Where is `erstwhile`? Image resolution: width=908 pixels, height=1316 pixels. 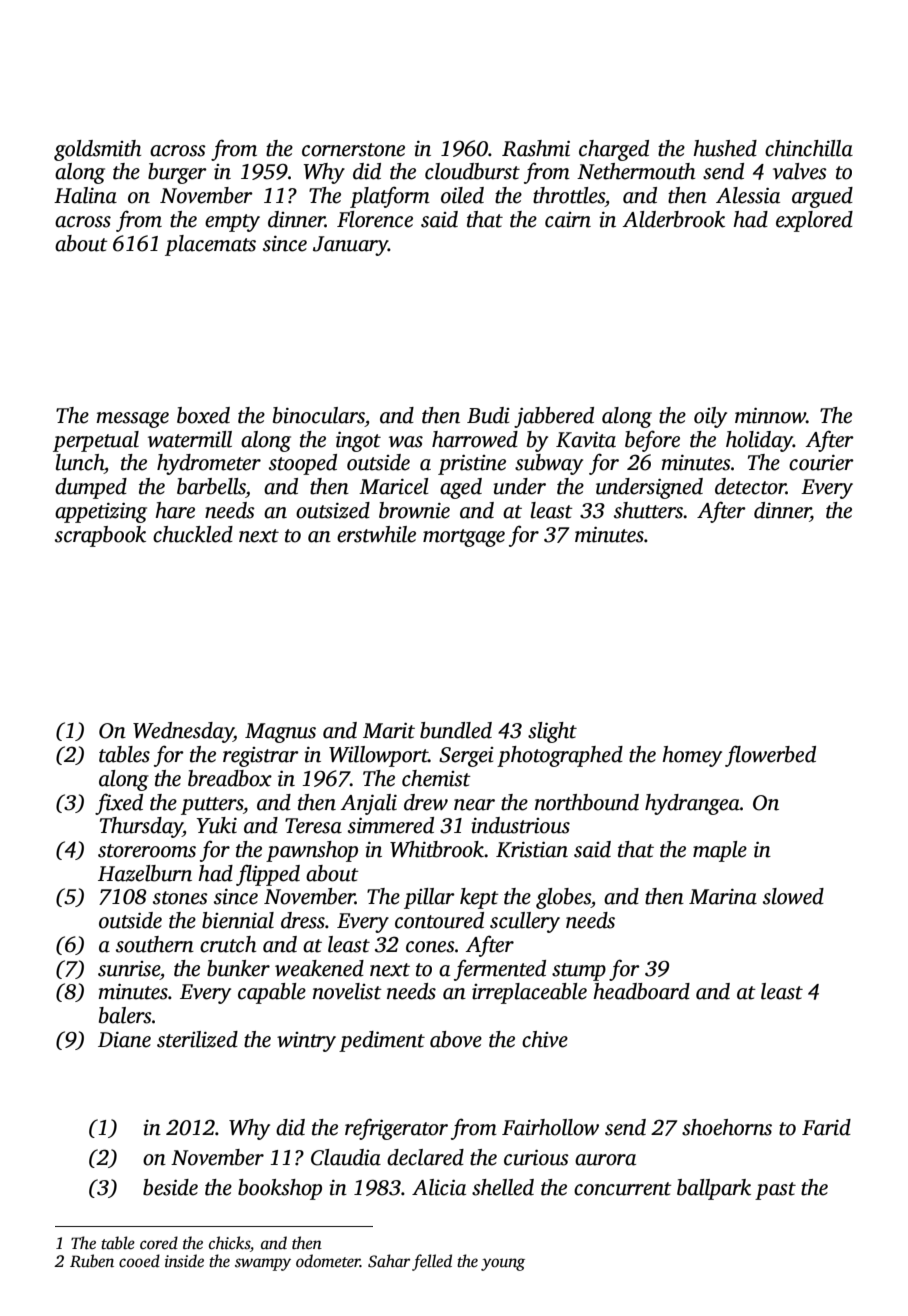 erstwhile is located at coordinates (376, 534).
